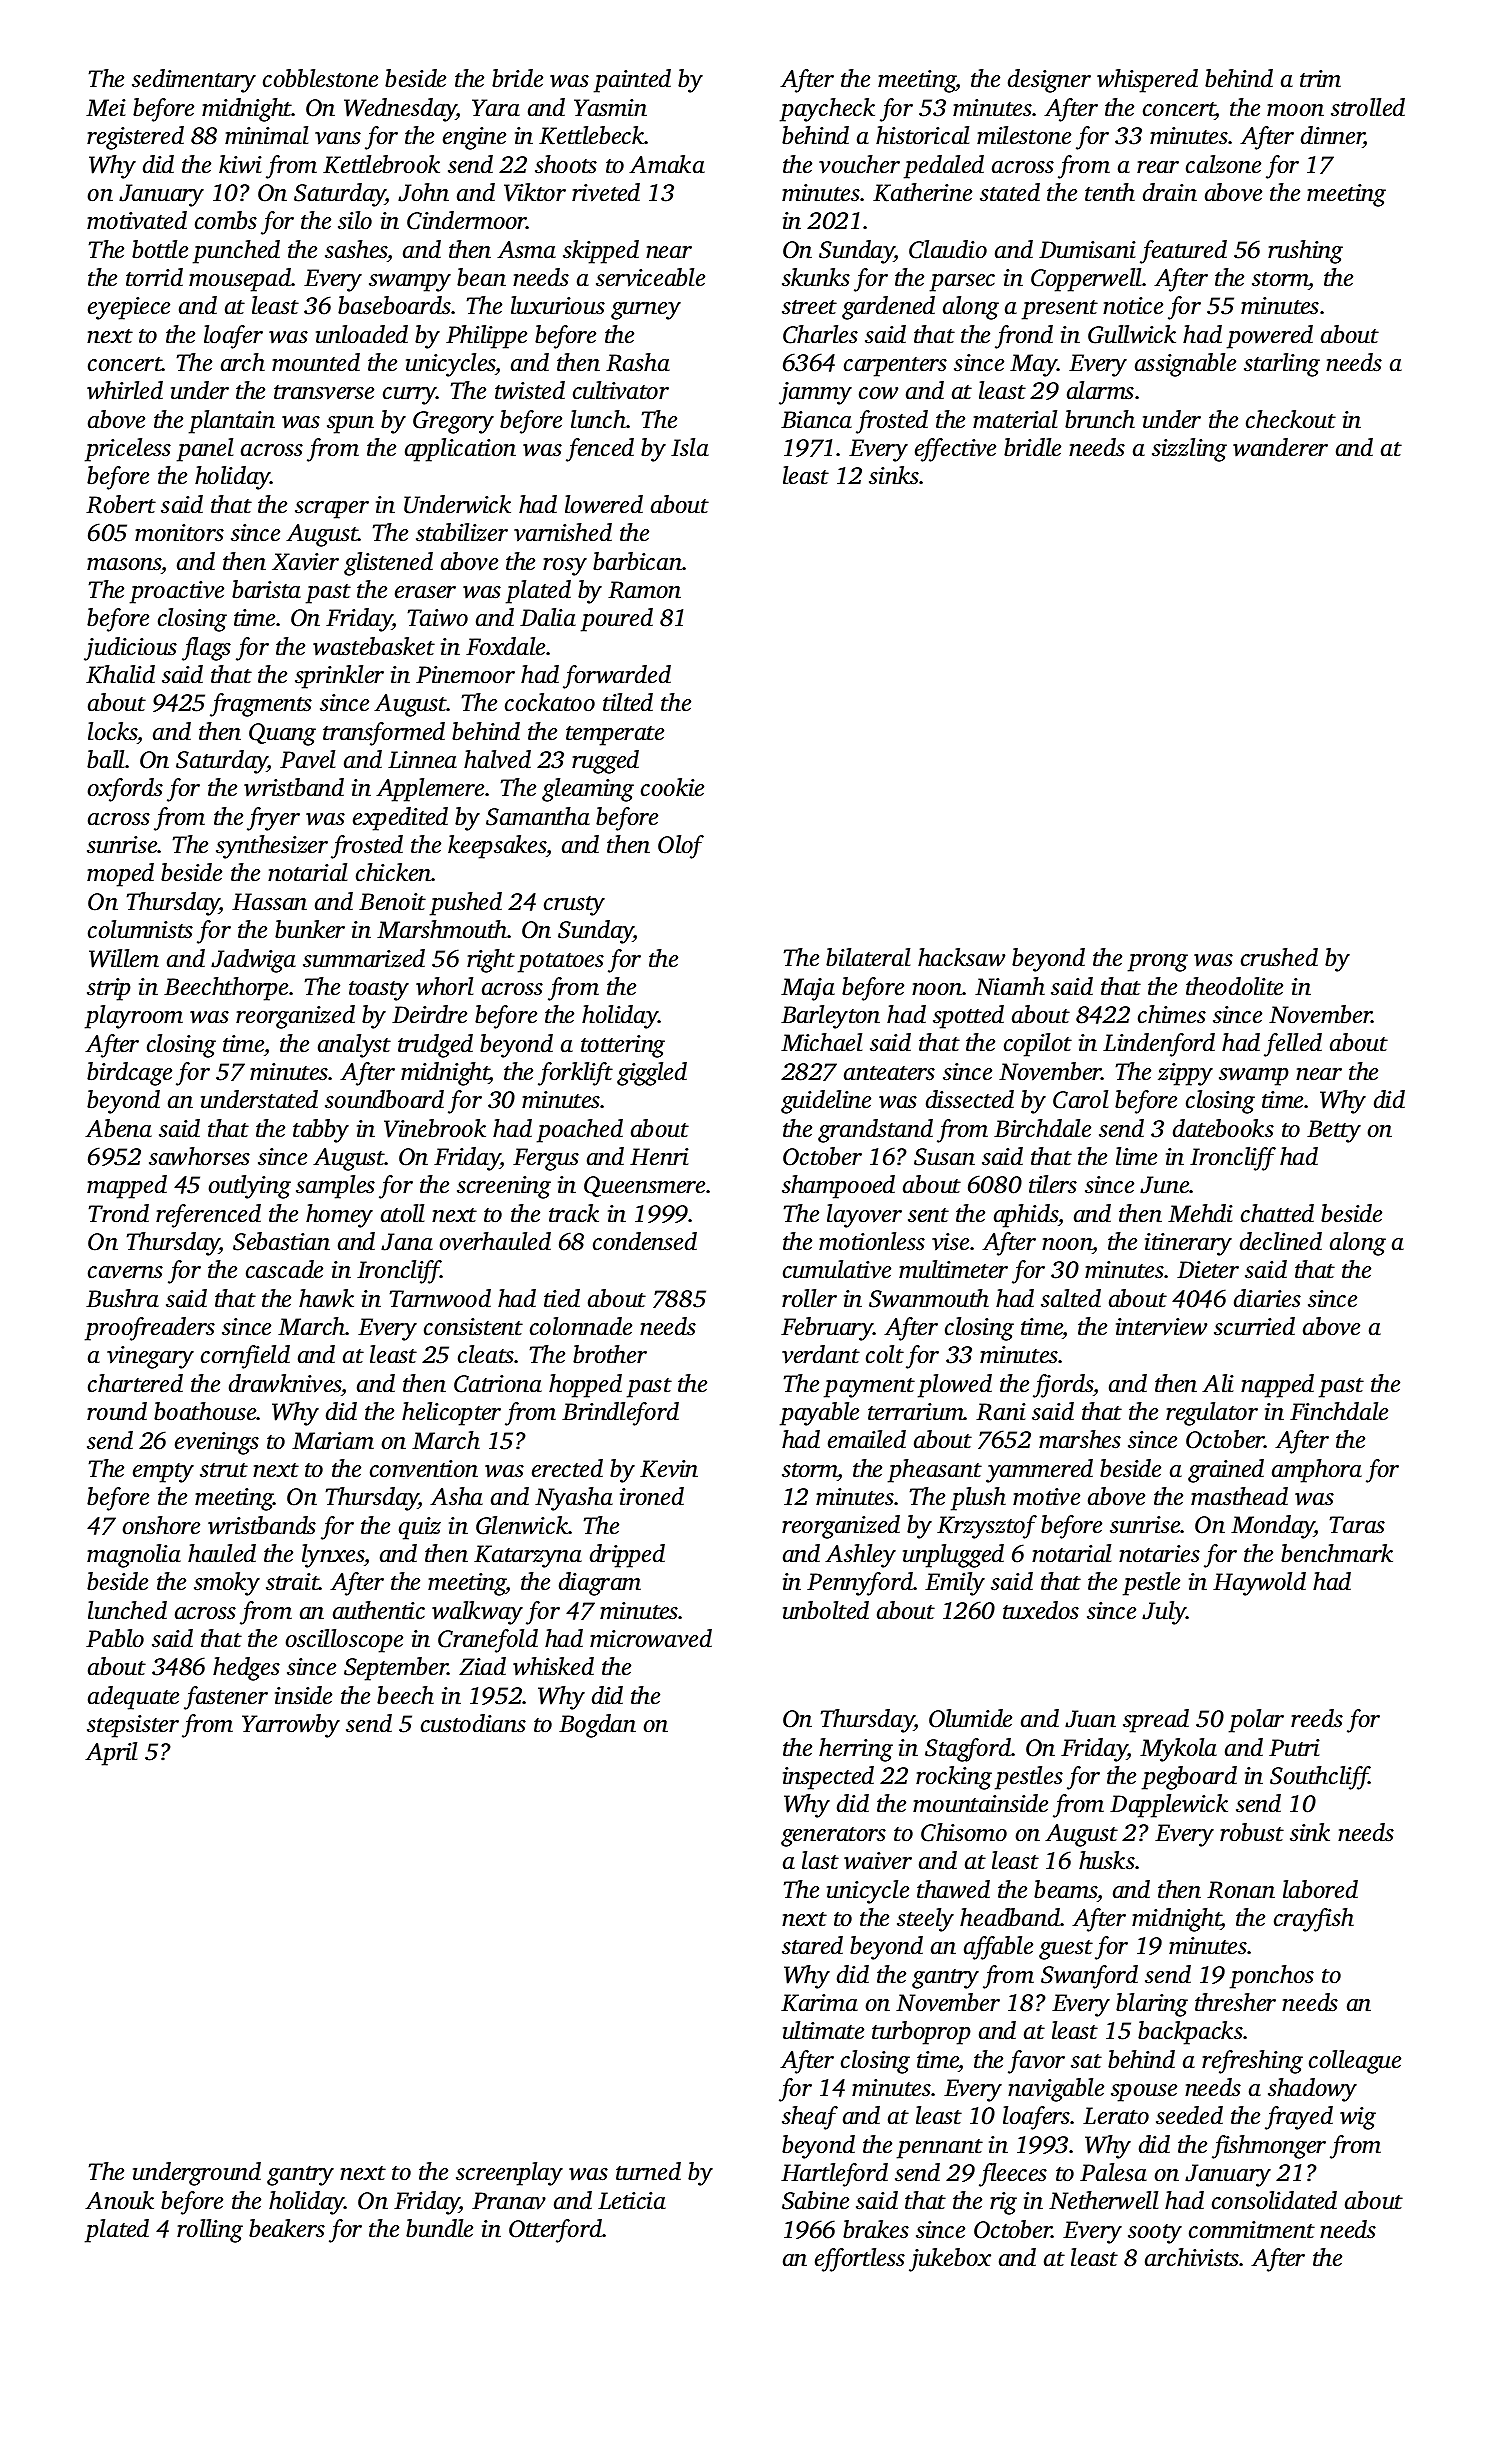 Image resolution: width=1496 pixels, height=2464 pixels. Describe the element at coordinates (1147, 81) in the screenshot. I see `whispered` at that location.
